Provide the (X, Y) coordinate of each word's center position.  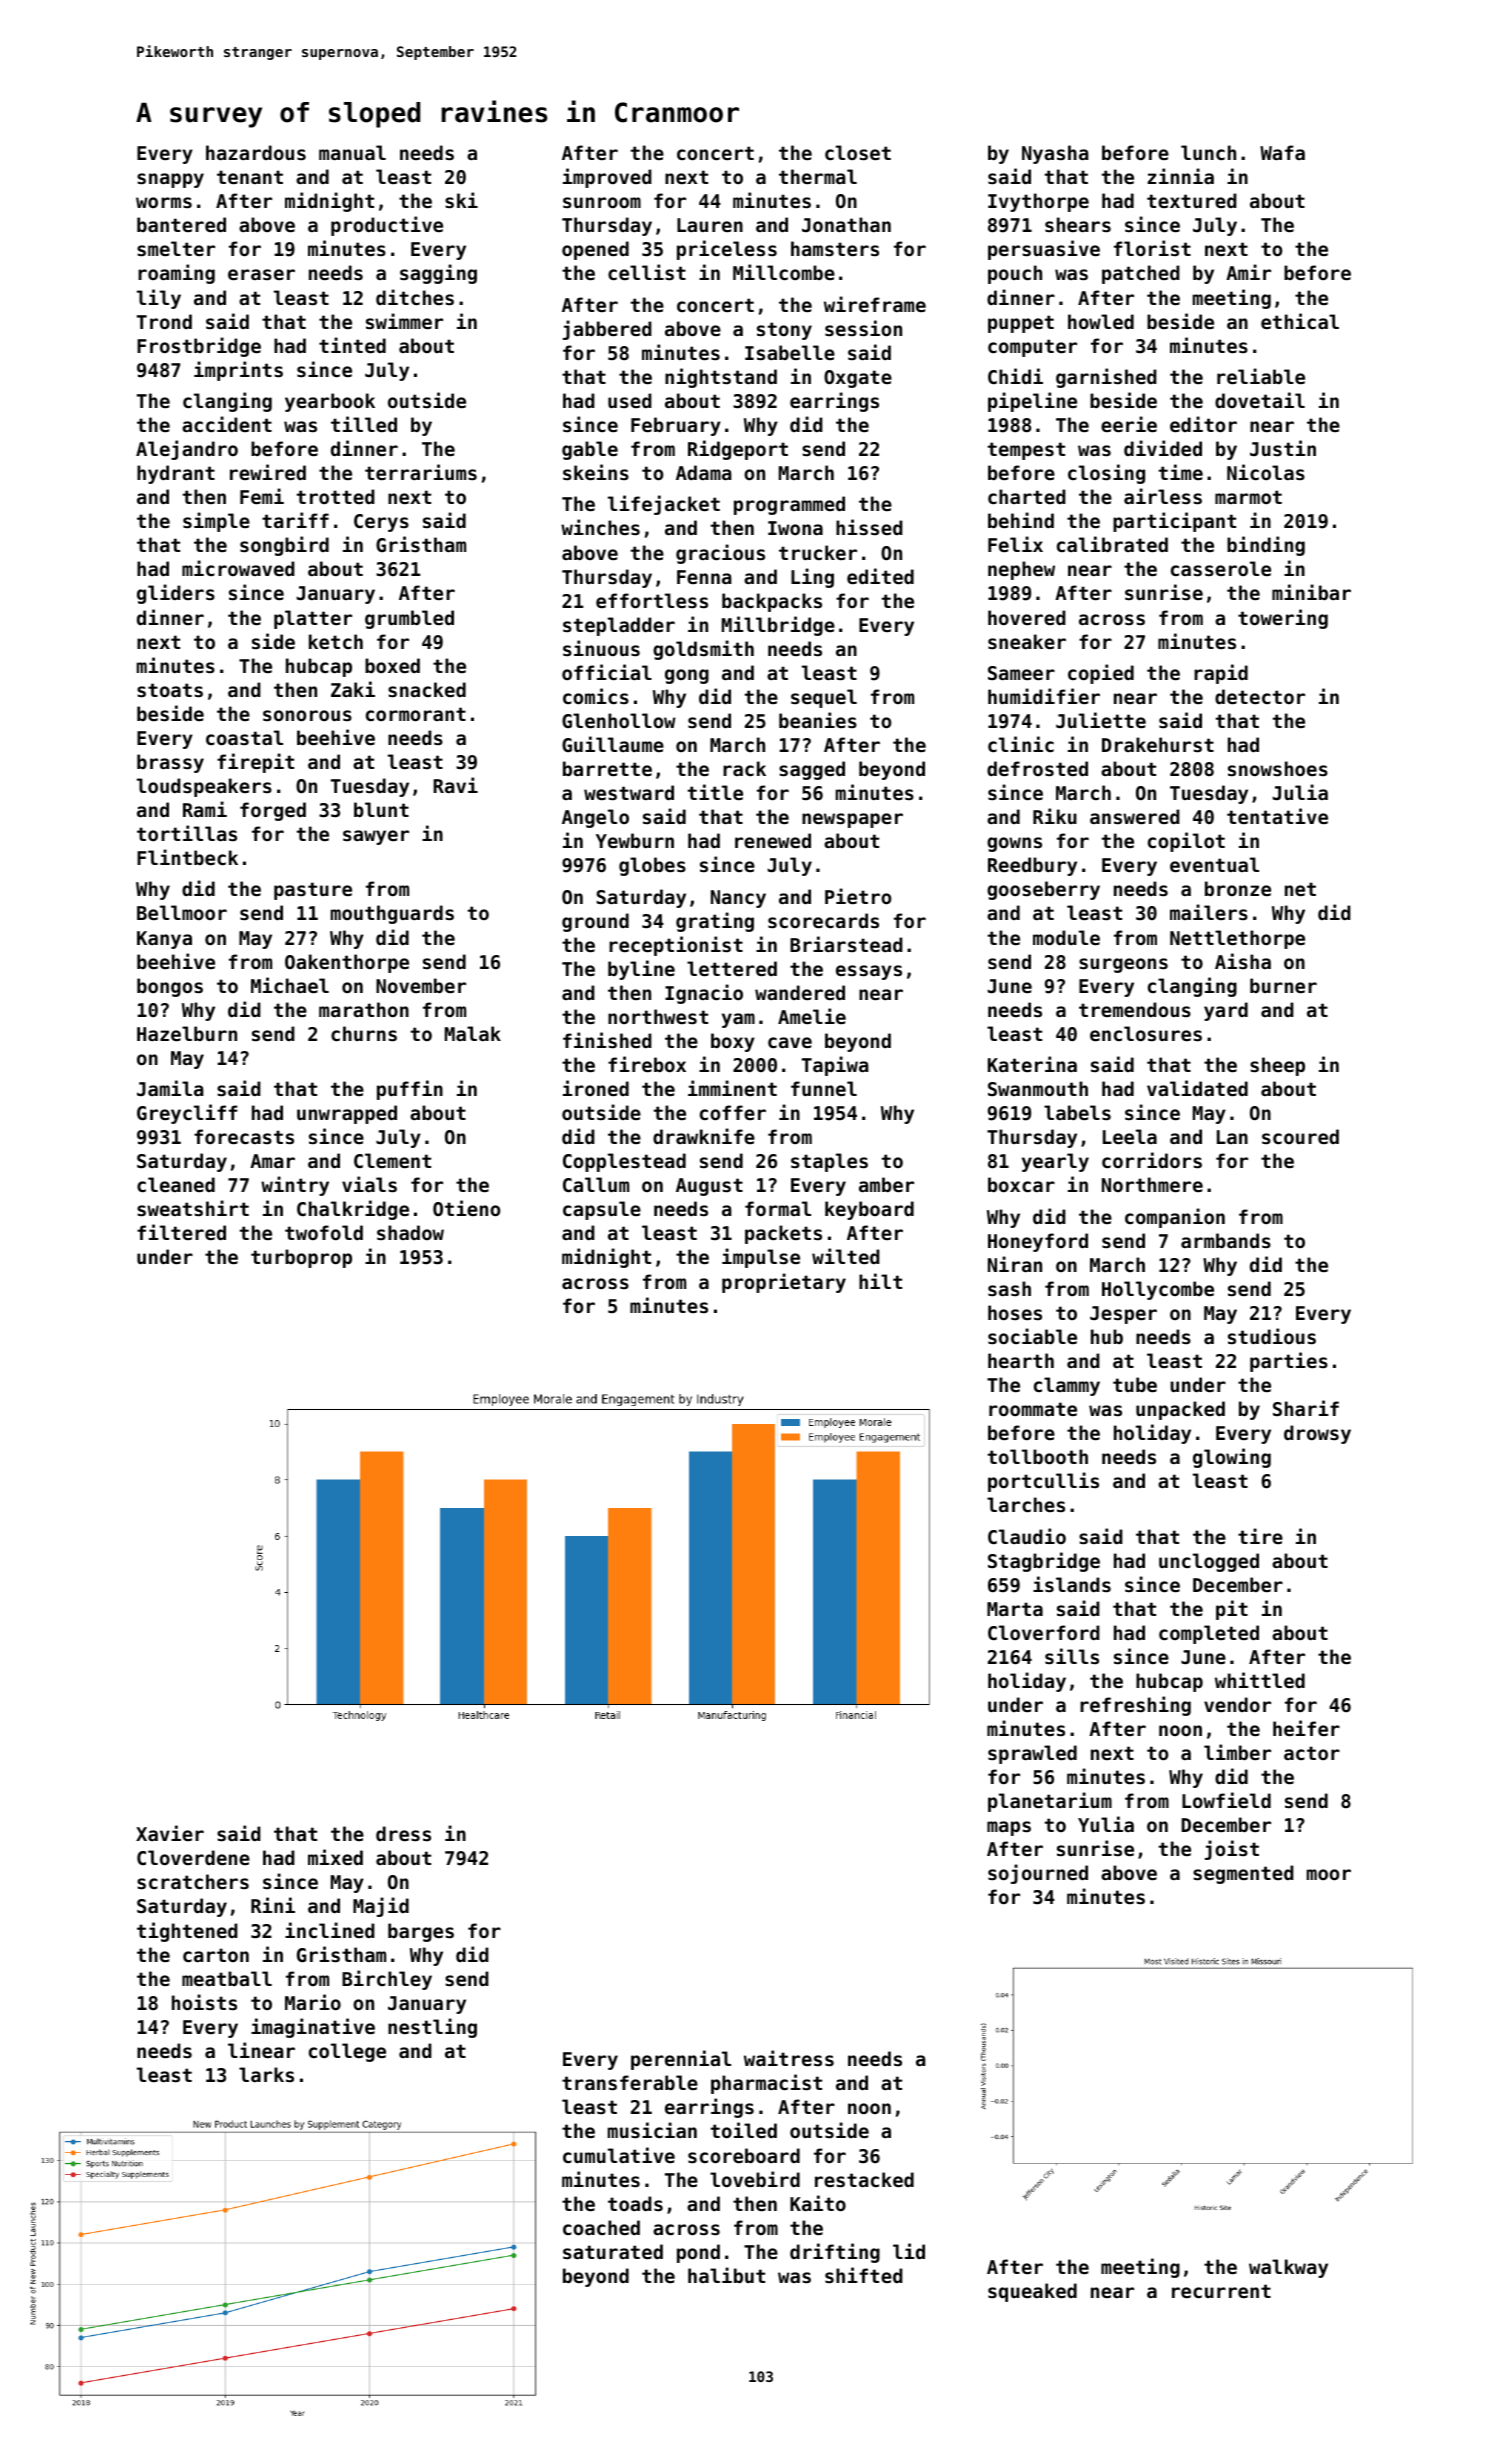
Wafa (1282, 152)
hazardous (256, 153)
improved (607, 178)
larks (266, 2074)
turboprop (301, 1258)
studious (1272, 1336)
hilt (880, 1281)
